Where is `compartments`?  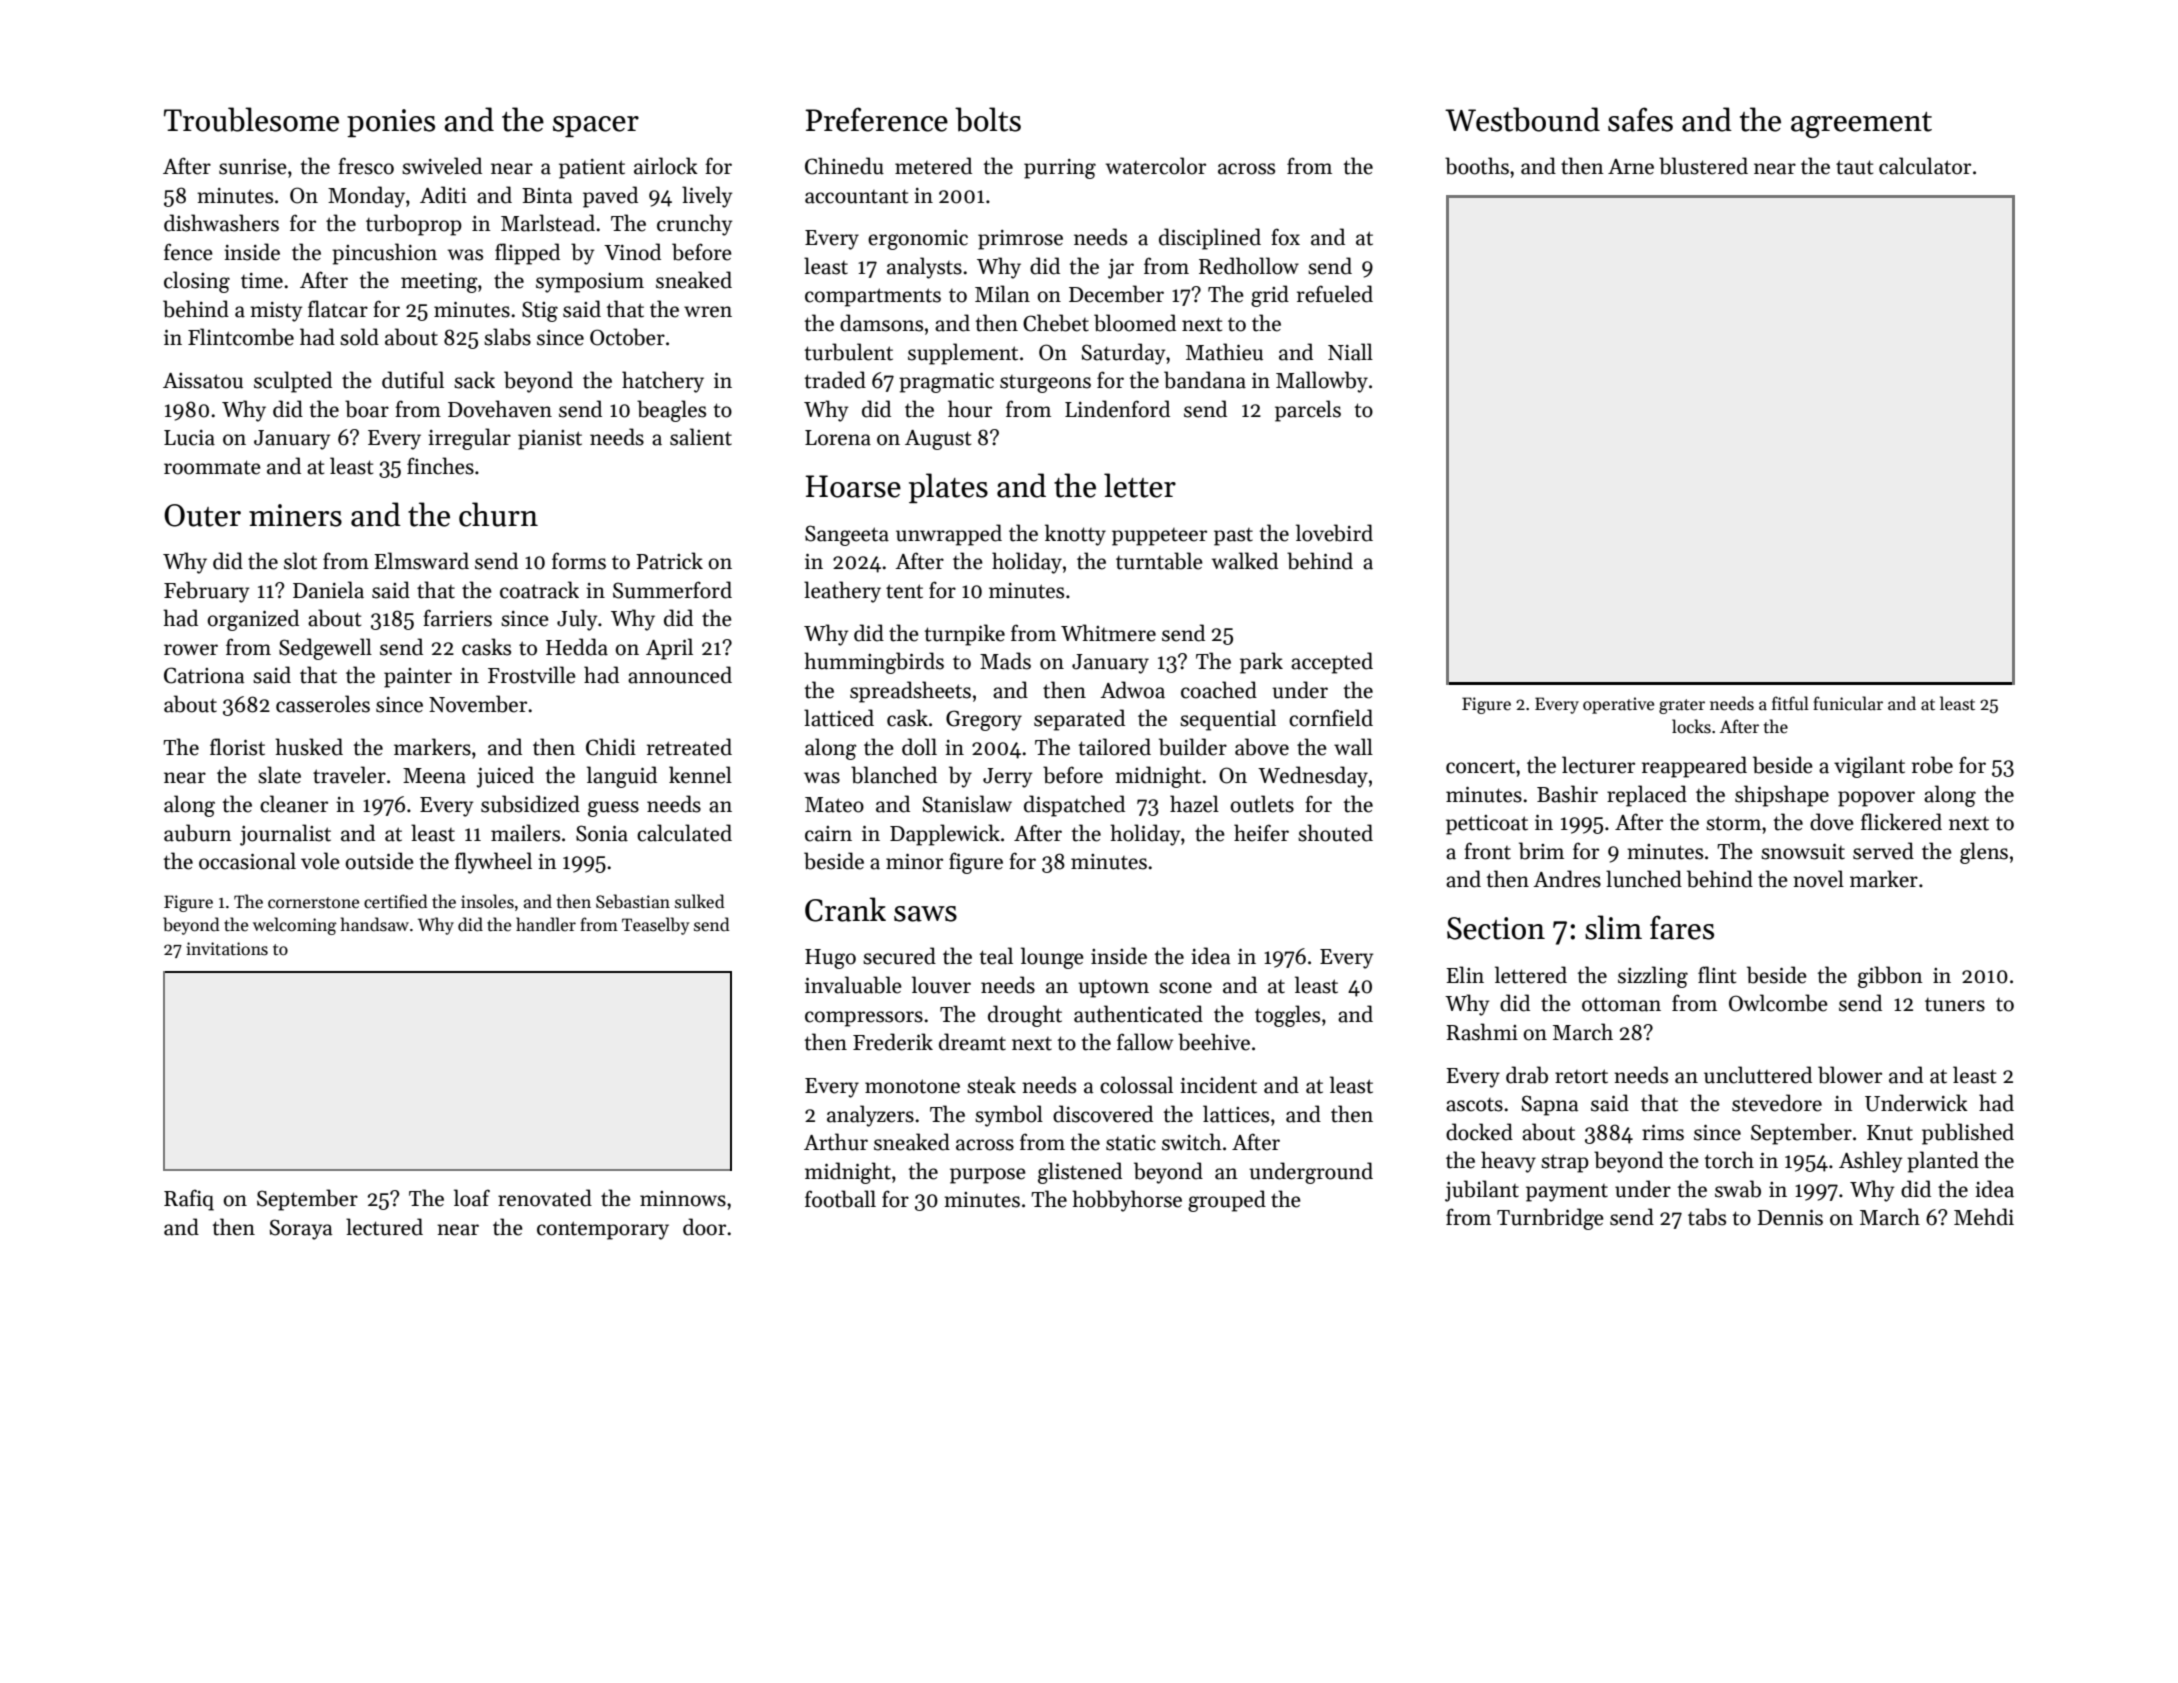
compartments is located at coordinates (873, 297).
